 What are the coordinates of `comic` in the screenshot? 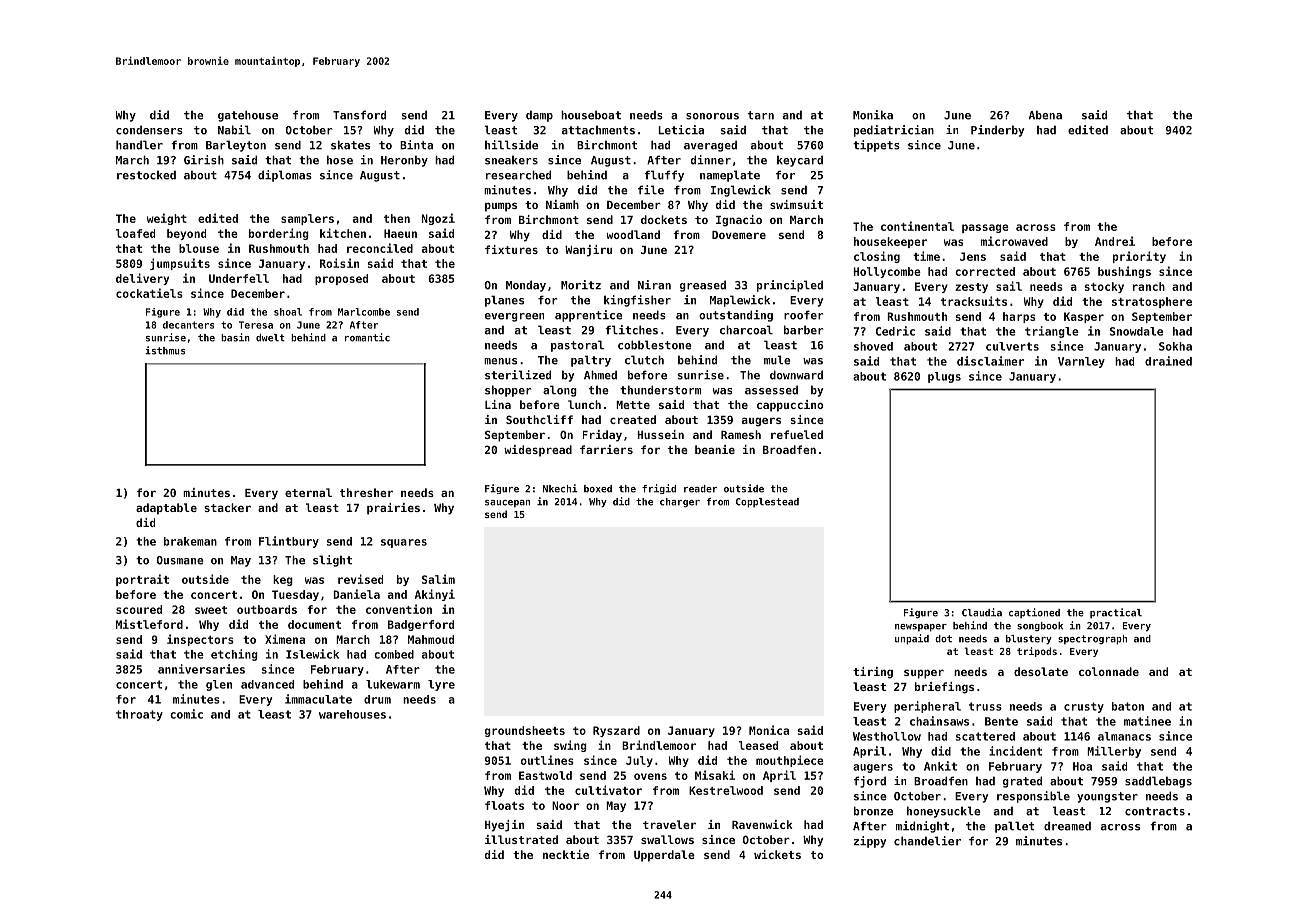 It's located at (186, 714).
